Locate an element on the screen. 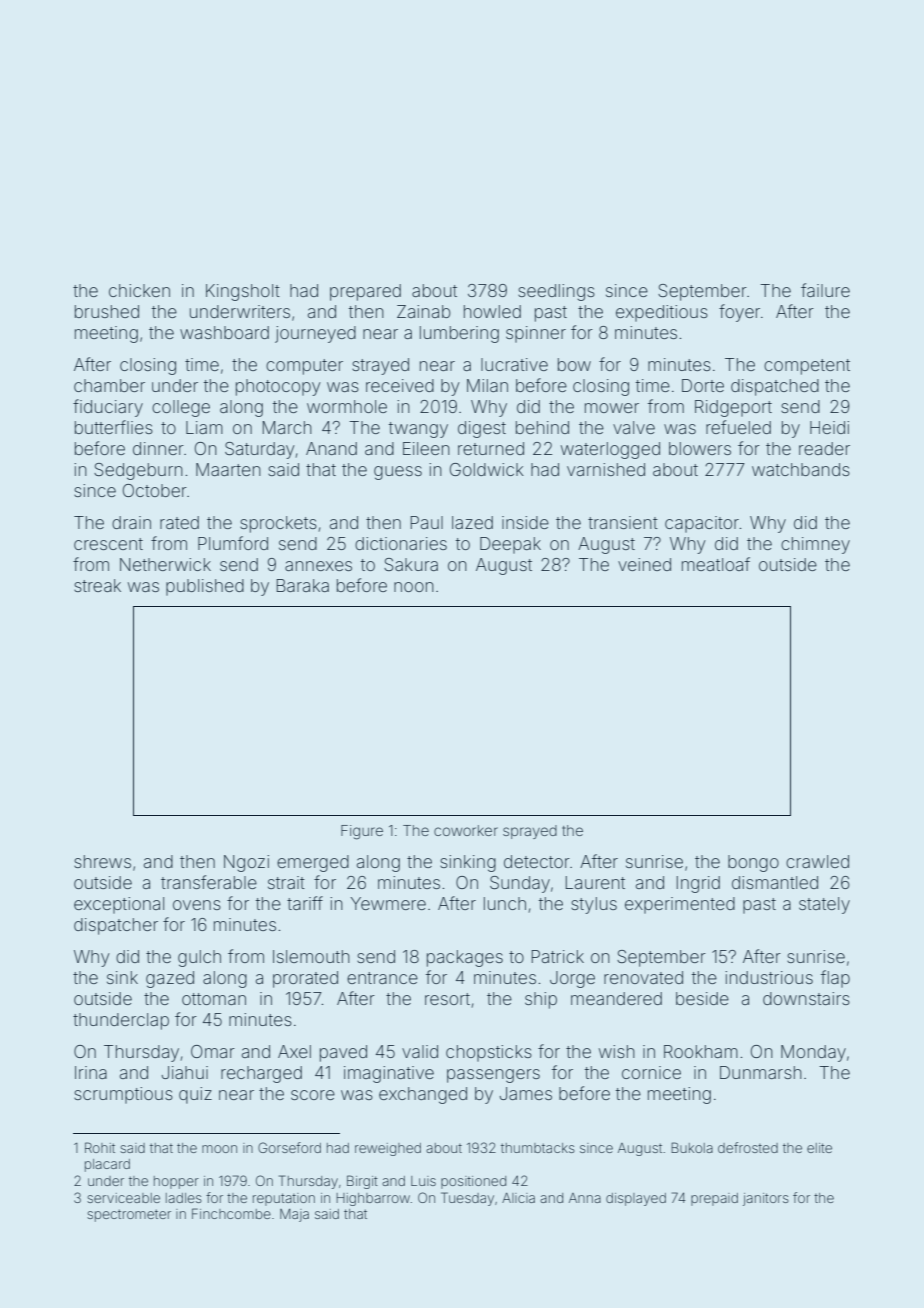  stately is located at coordinates (824, 905).
